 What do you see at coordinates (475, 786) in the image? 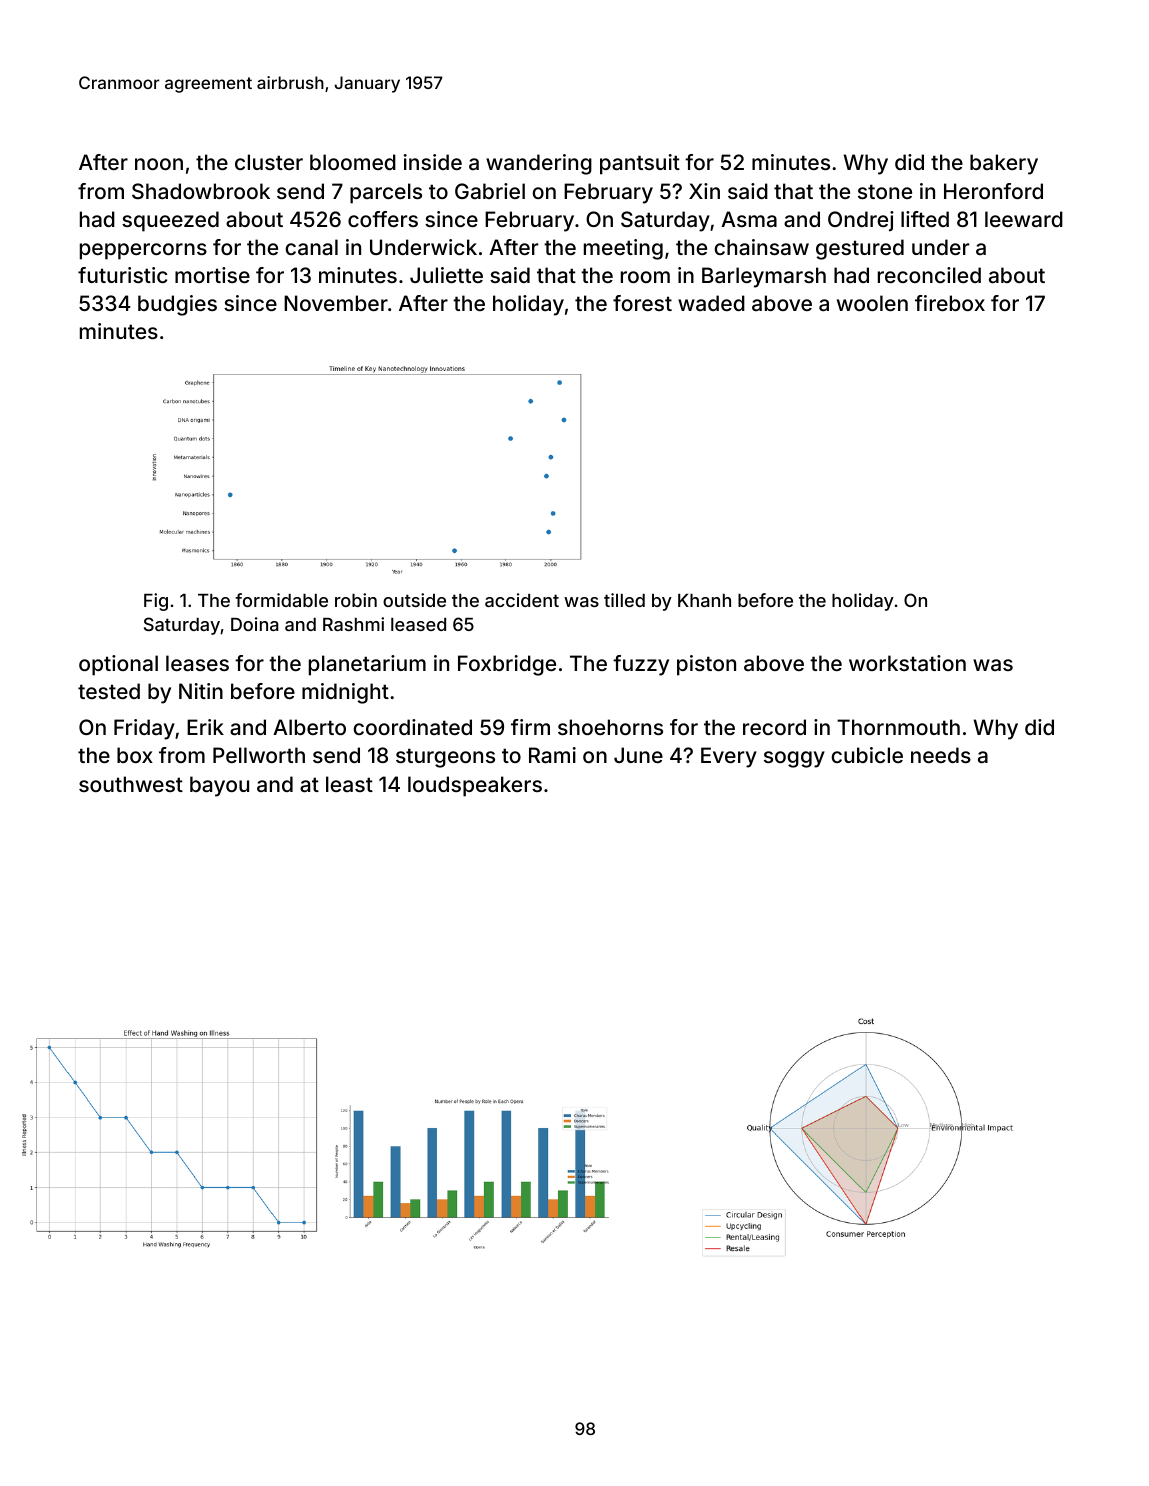
I see `loudspeakers` at bounding box center [475, 786].
